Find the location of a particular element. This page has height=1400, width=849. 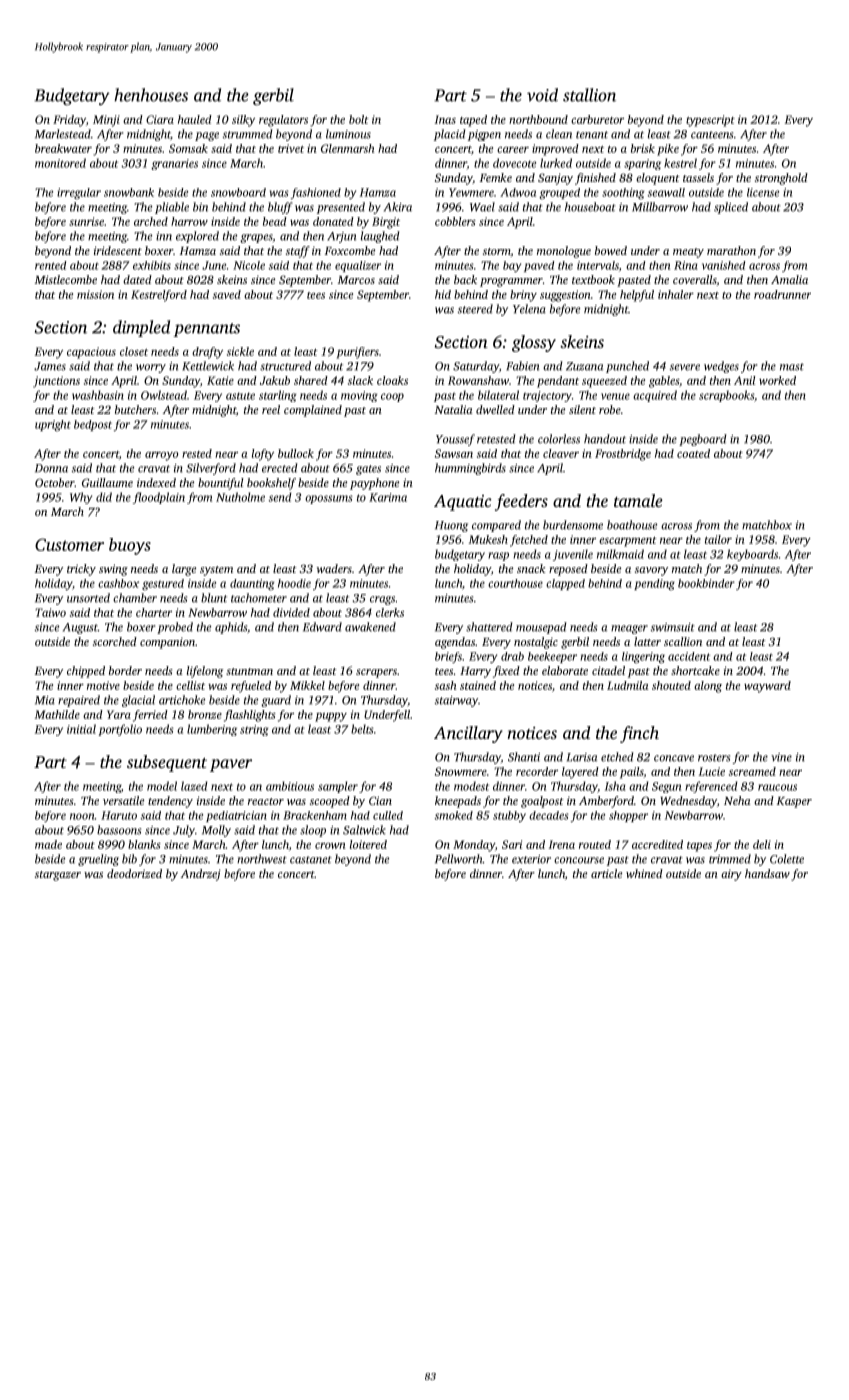

stallion is located at coordinates (589, 95).
